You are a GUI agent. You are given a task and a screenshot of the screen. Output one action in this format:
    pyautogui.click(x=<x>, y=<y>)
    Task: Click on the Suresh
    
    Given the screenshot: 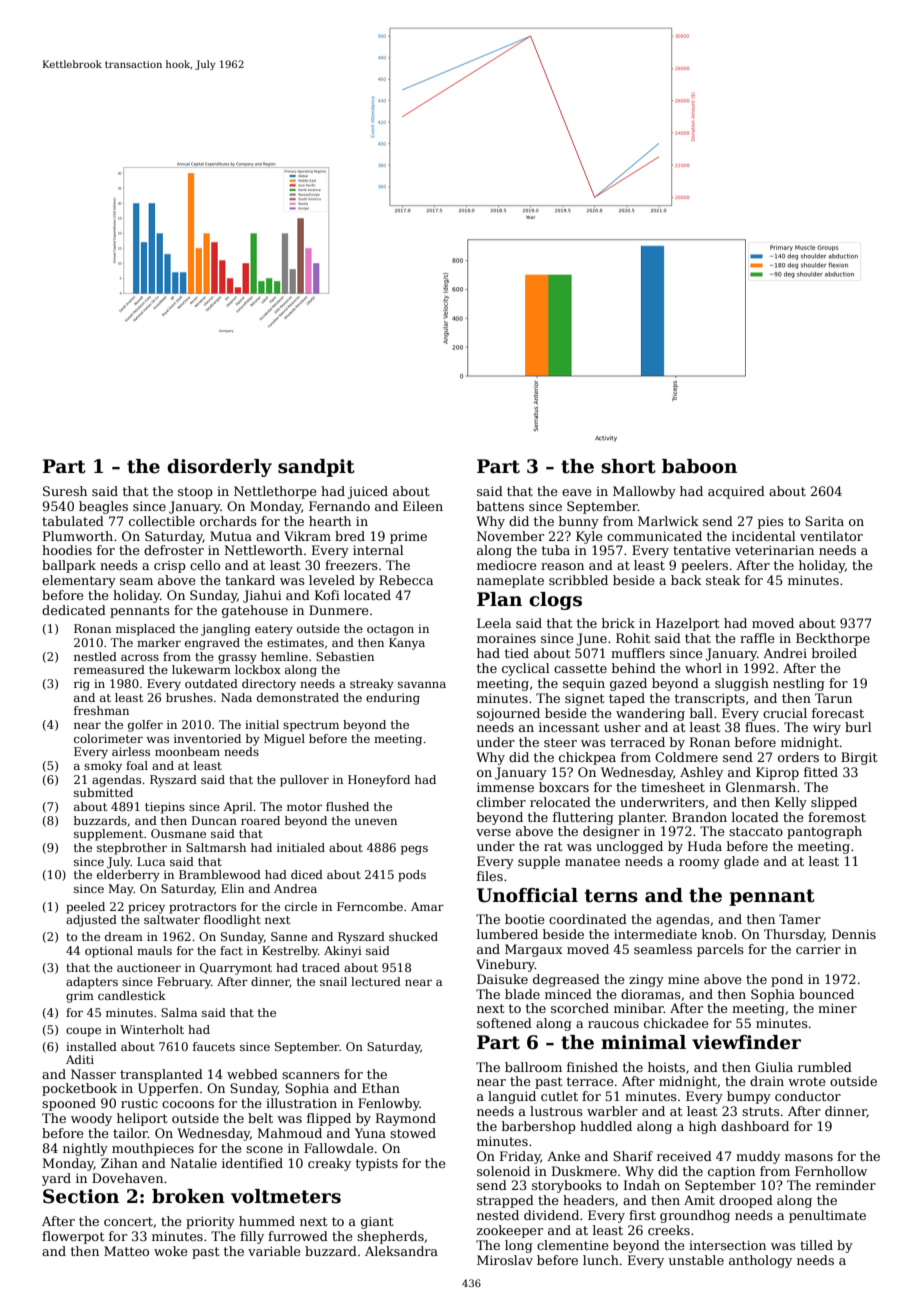 What is the action you would take?
    pyautogui.click(x=65, y=491)
